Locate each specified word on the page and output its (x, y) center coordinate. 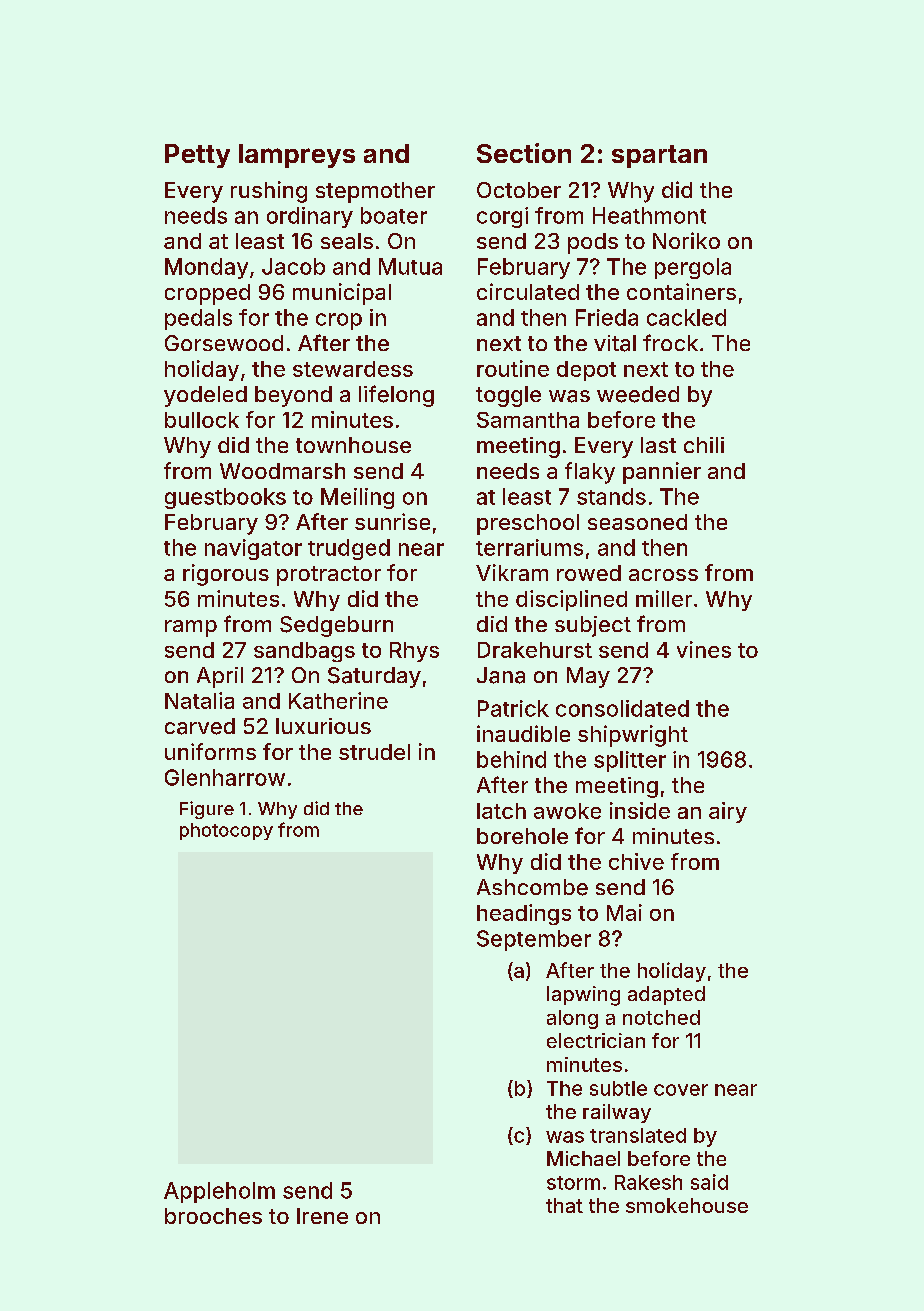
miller (664, 598)
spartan (659, 156)
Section (524, 153)
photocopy (226, 831)
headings (524, 914)
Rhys (414, 652)
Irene (322, 1216)
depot (586, 371)
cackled (686, 317)
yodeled (205, 396)
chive (636, 861)
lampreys (297, 156)
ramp (191, 628)
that (564, 1205)
